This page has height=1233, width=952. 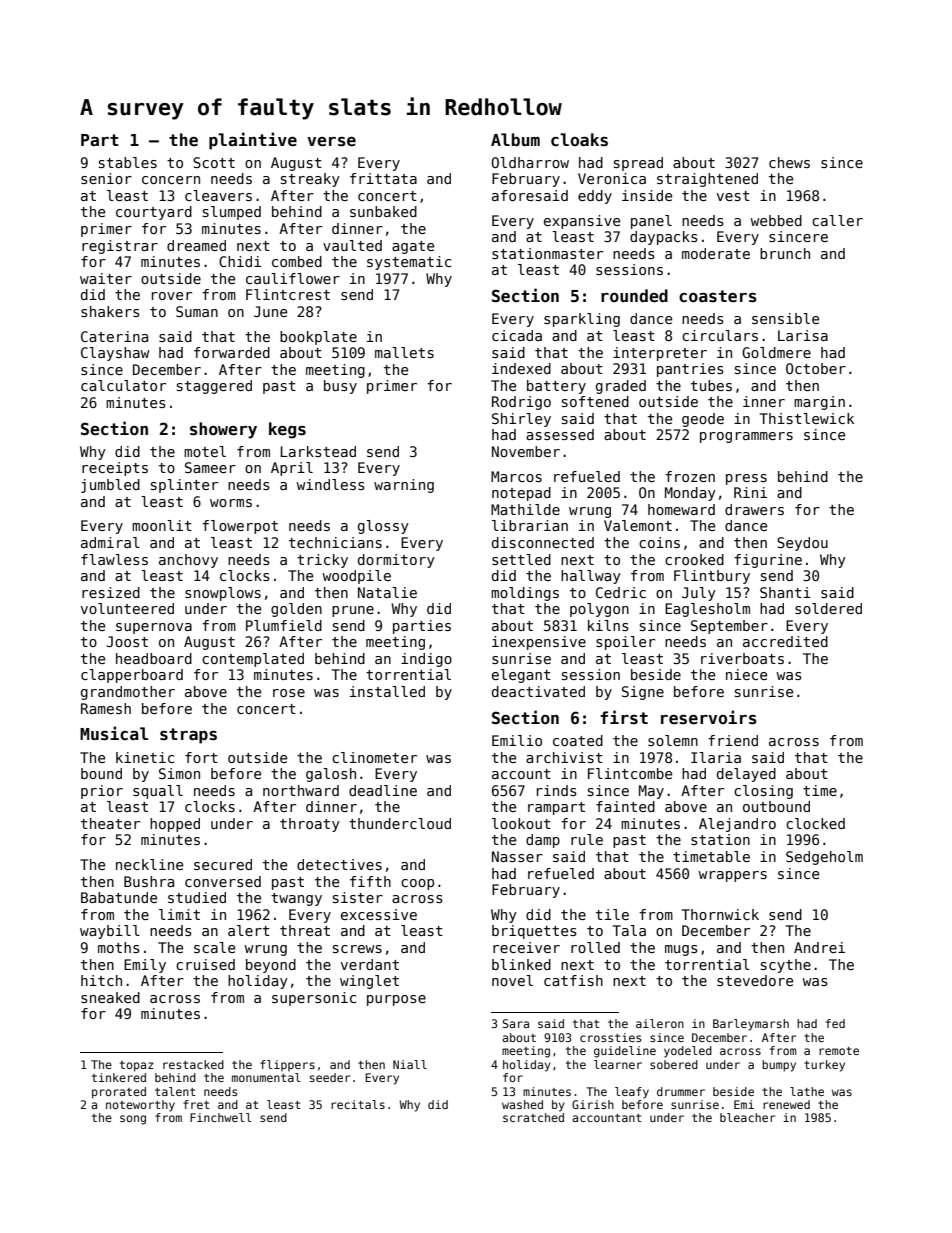 What do you see at coordinates (106, 178) in the page?
I see `senior` at bounding box center [106, 178].
